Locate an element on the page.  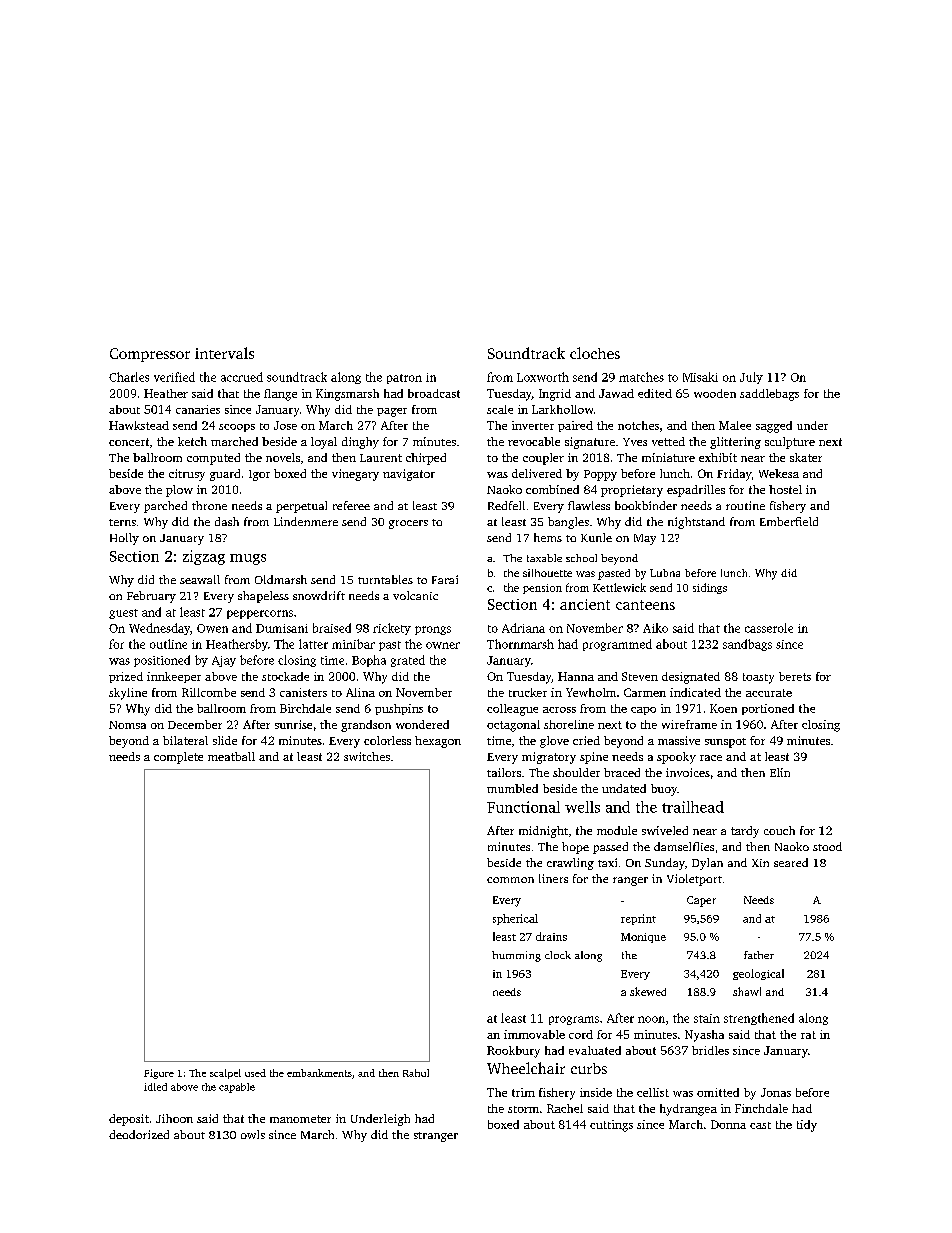
chirped is located at coordinates (426, 459).
